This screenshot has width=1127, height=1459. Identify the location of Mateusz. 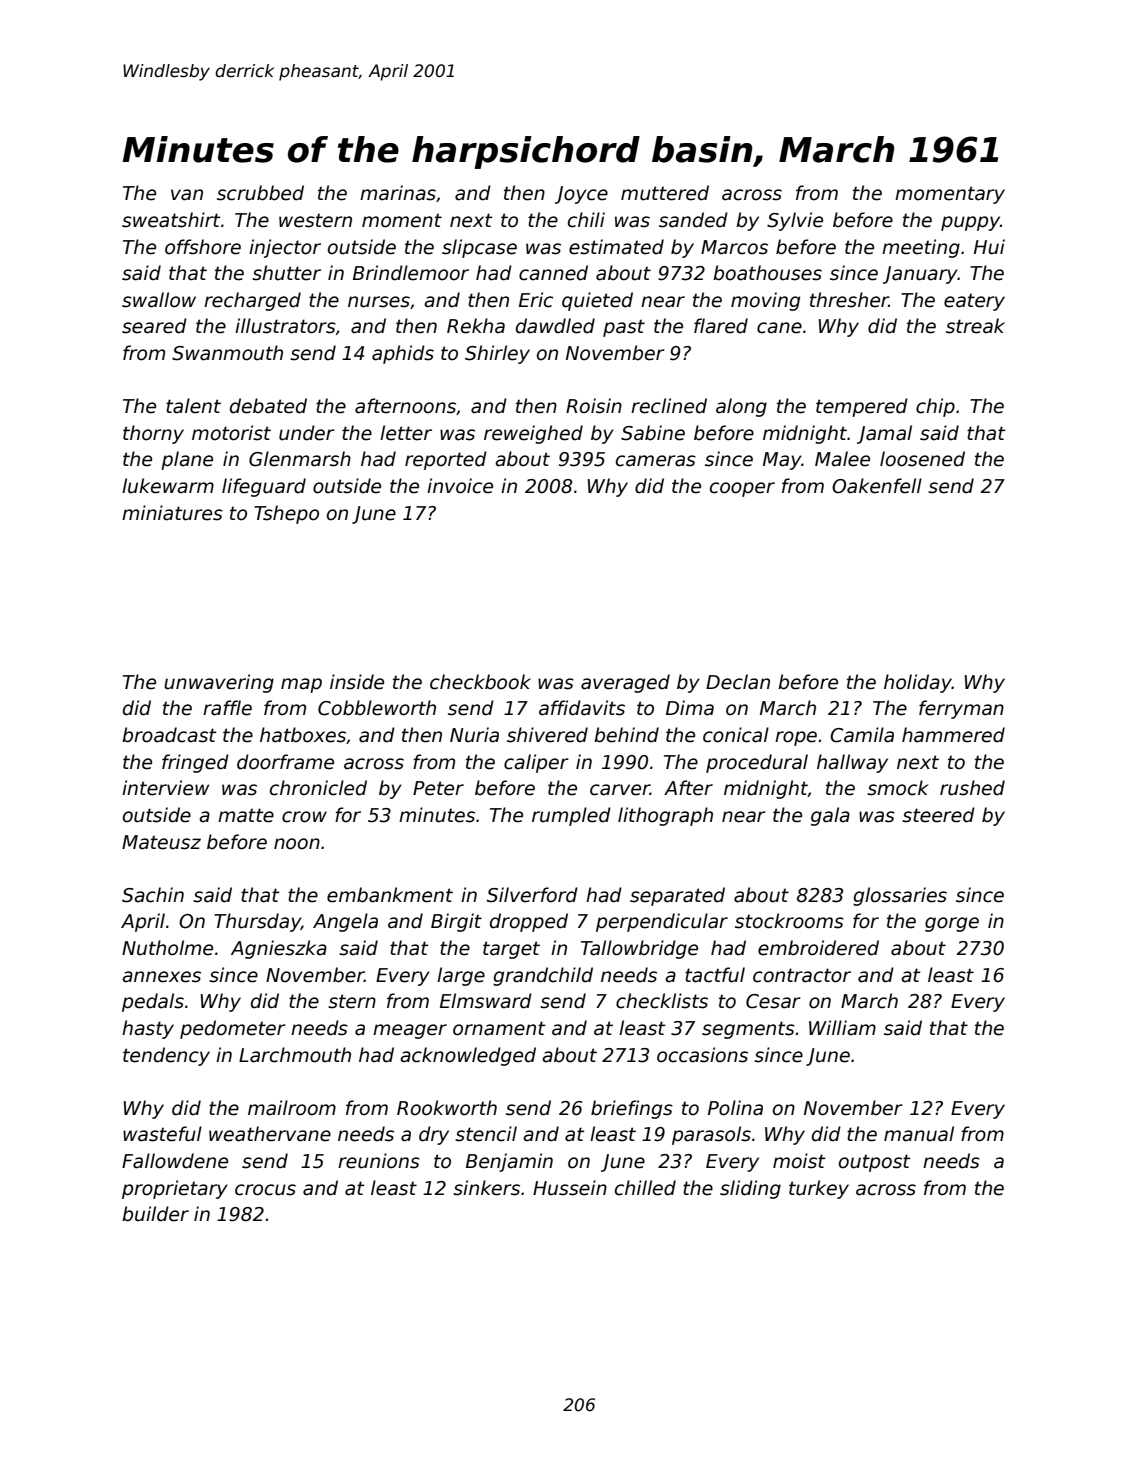
(161, 842).
